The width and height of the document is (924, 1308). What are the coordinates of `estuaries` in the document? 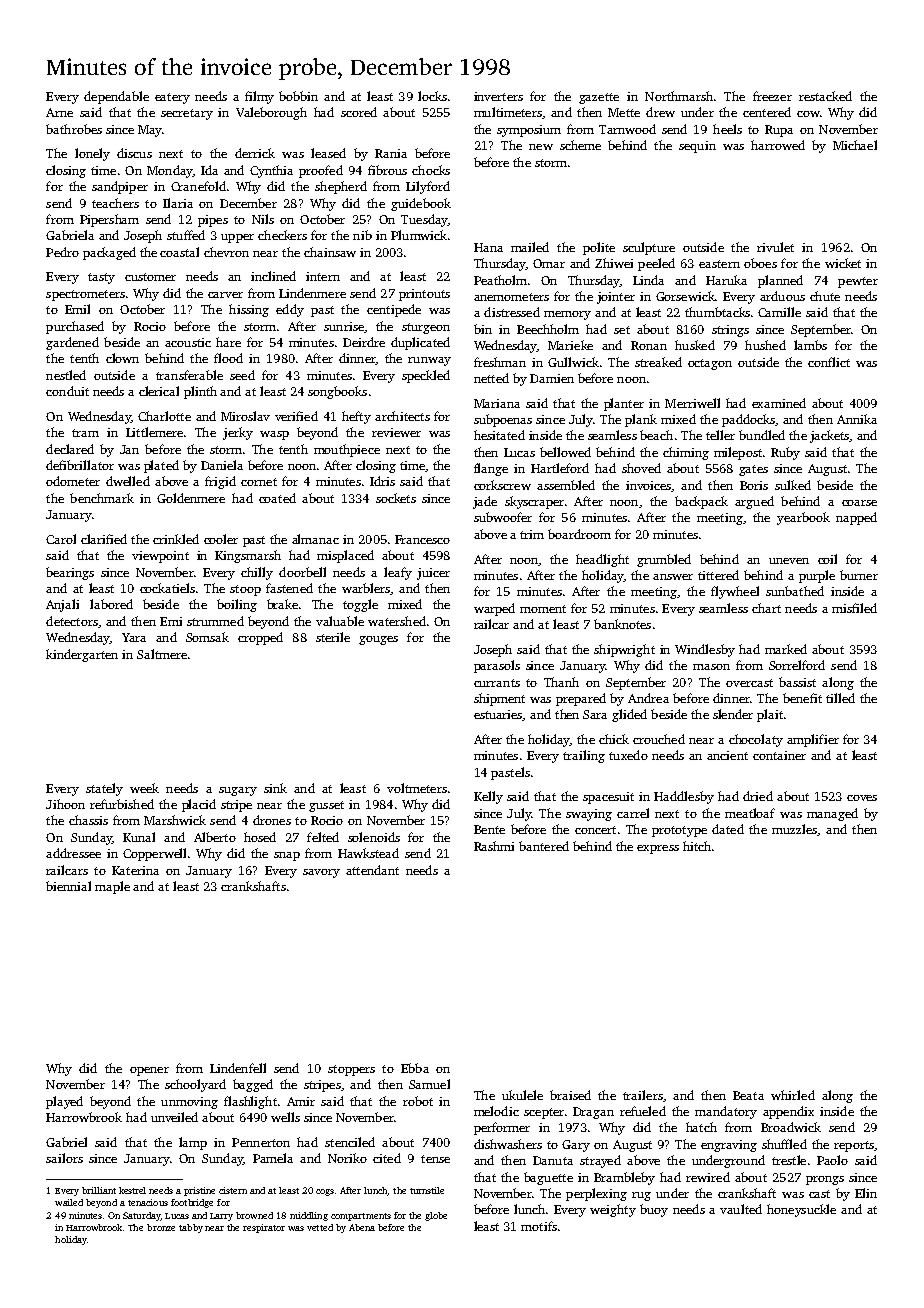 It's located at (498, 715).
